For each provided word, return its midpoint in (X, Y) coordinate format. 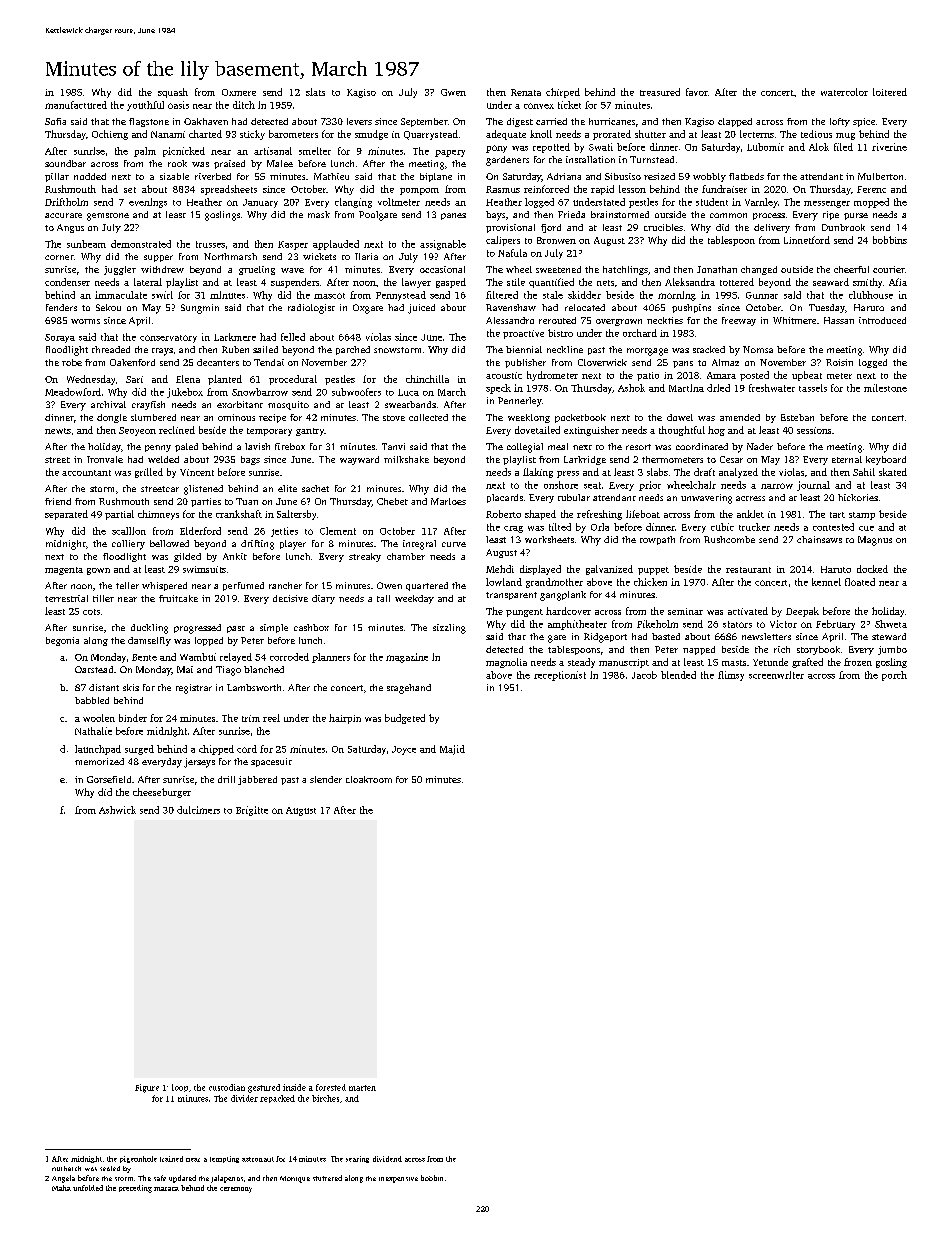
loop (180, 1088)
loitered (890, 92)
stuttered (327, 1178)
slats (315, 92)
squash (173, 93)
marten (362, 1088)
